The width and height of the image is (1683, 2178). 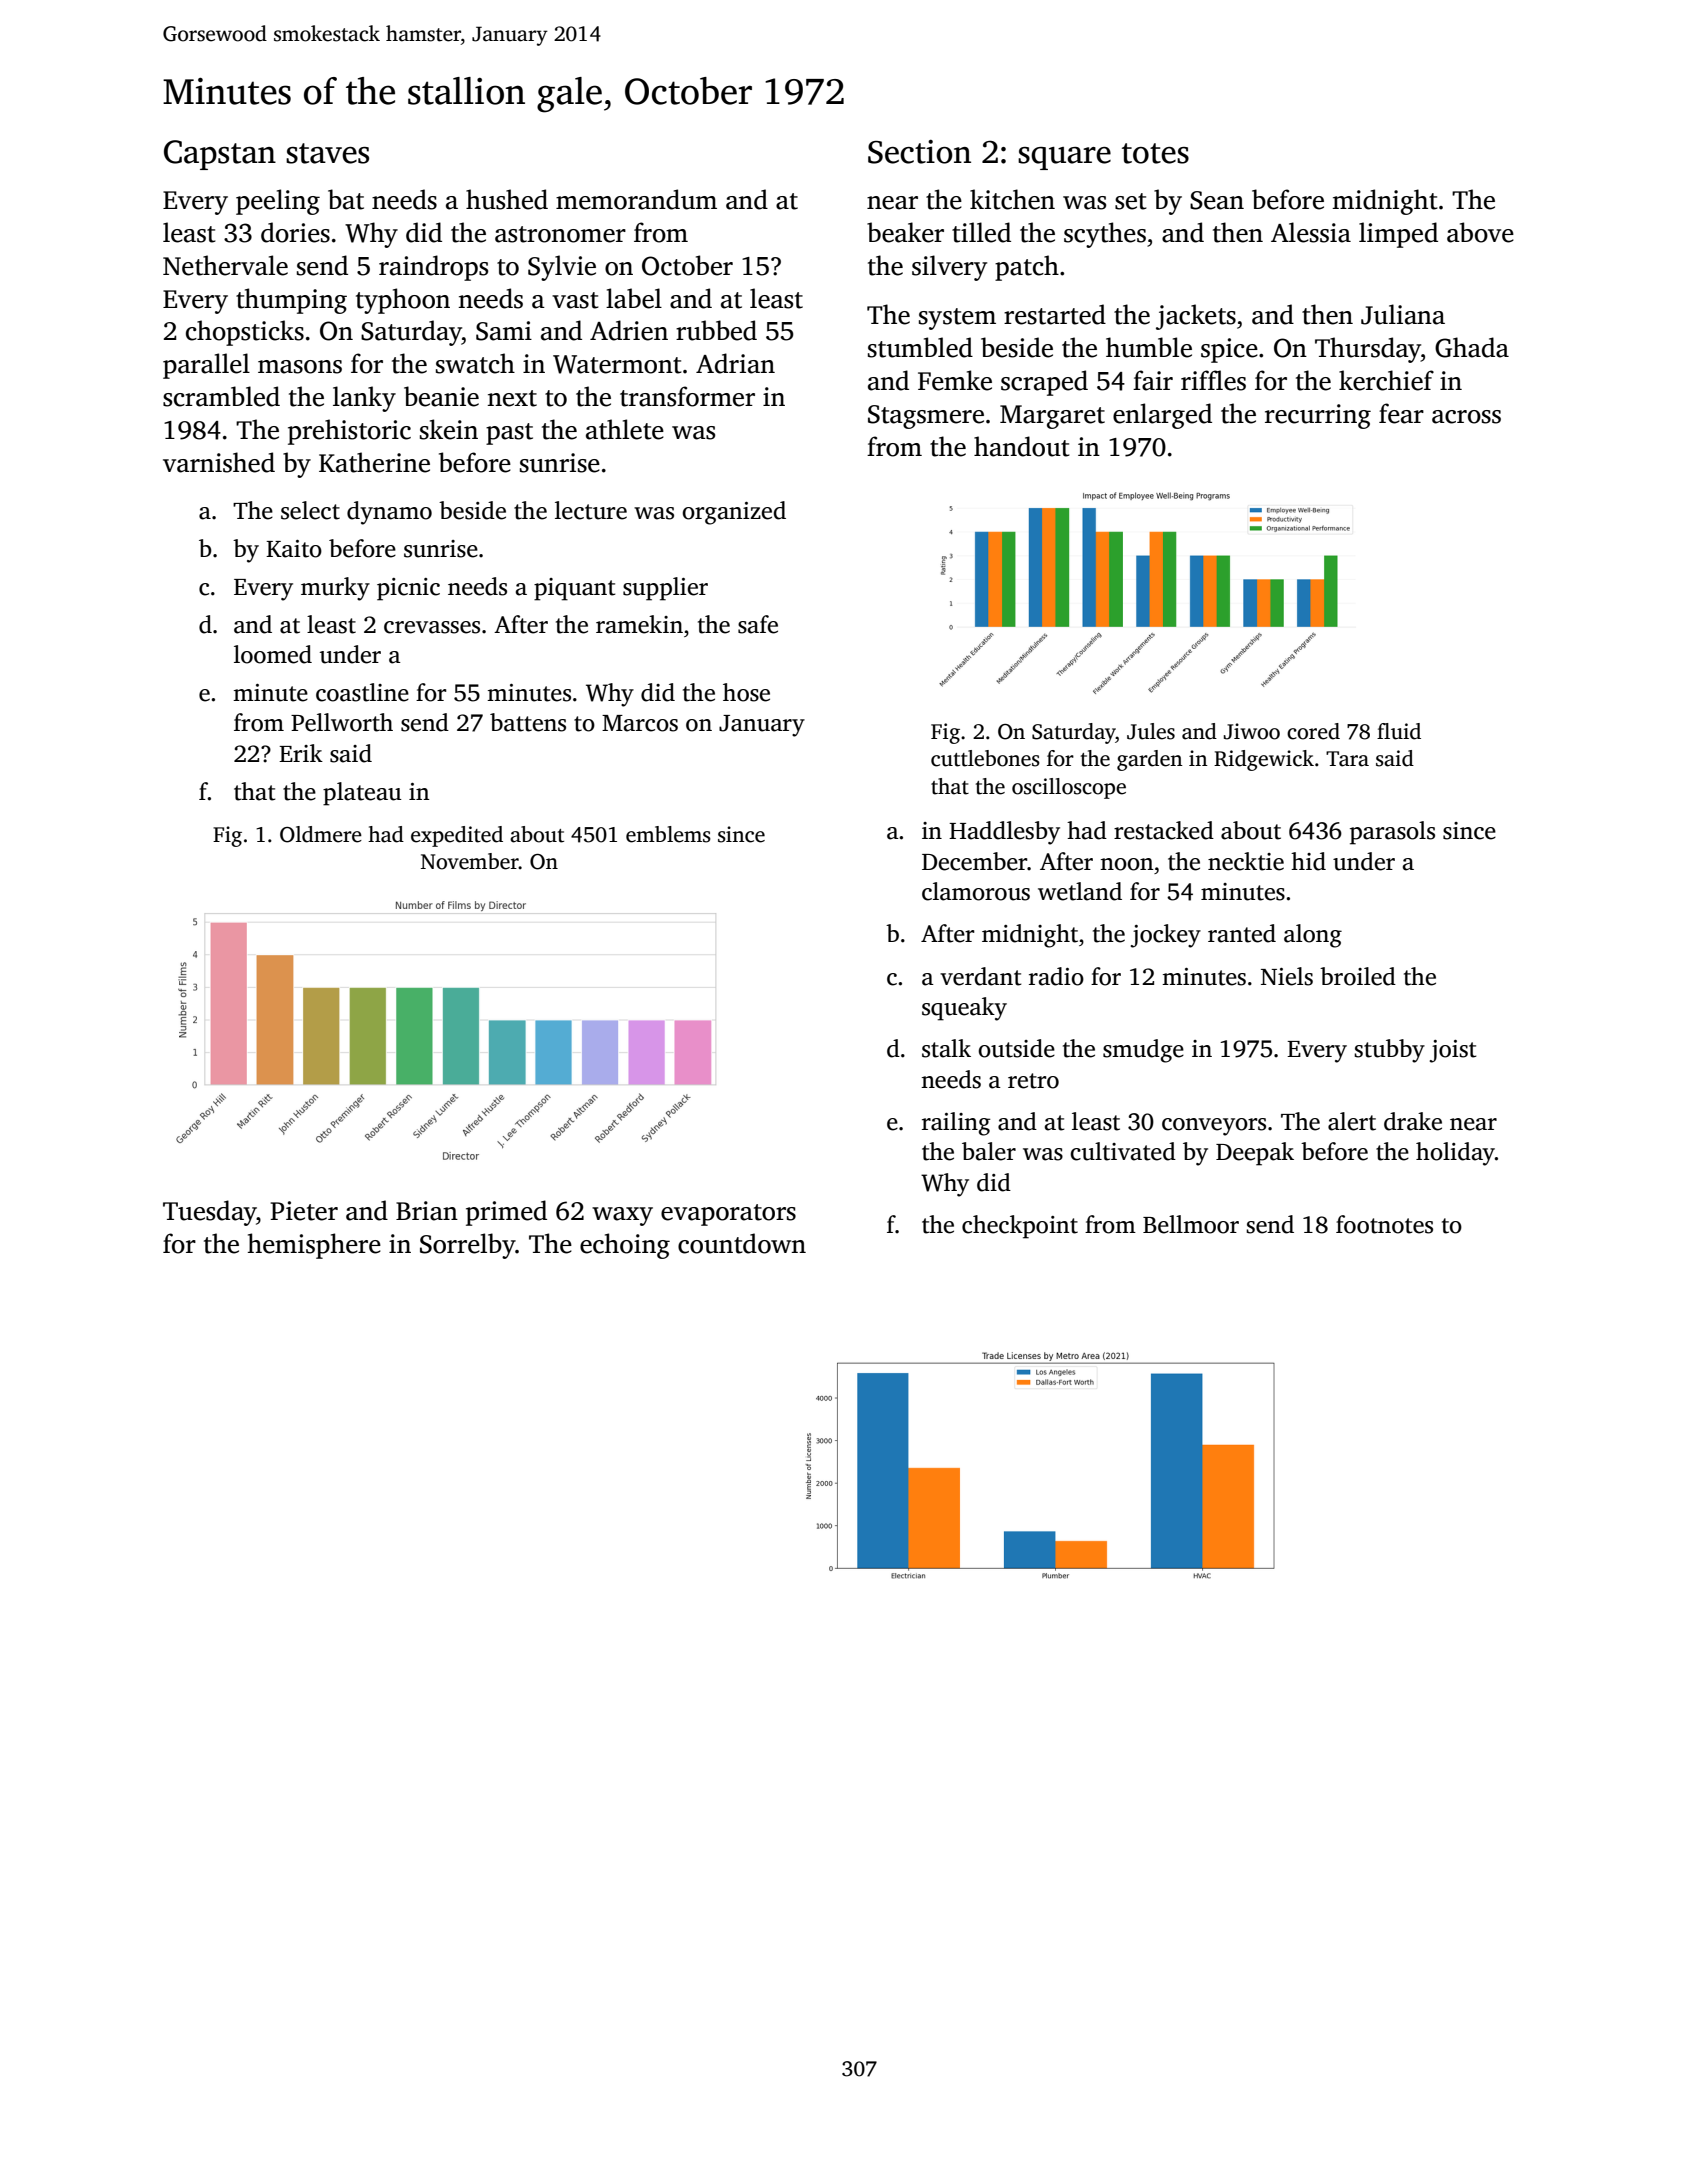 I want to click on Capstan, so click(x=220, y=155).
